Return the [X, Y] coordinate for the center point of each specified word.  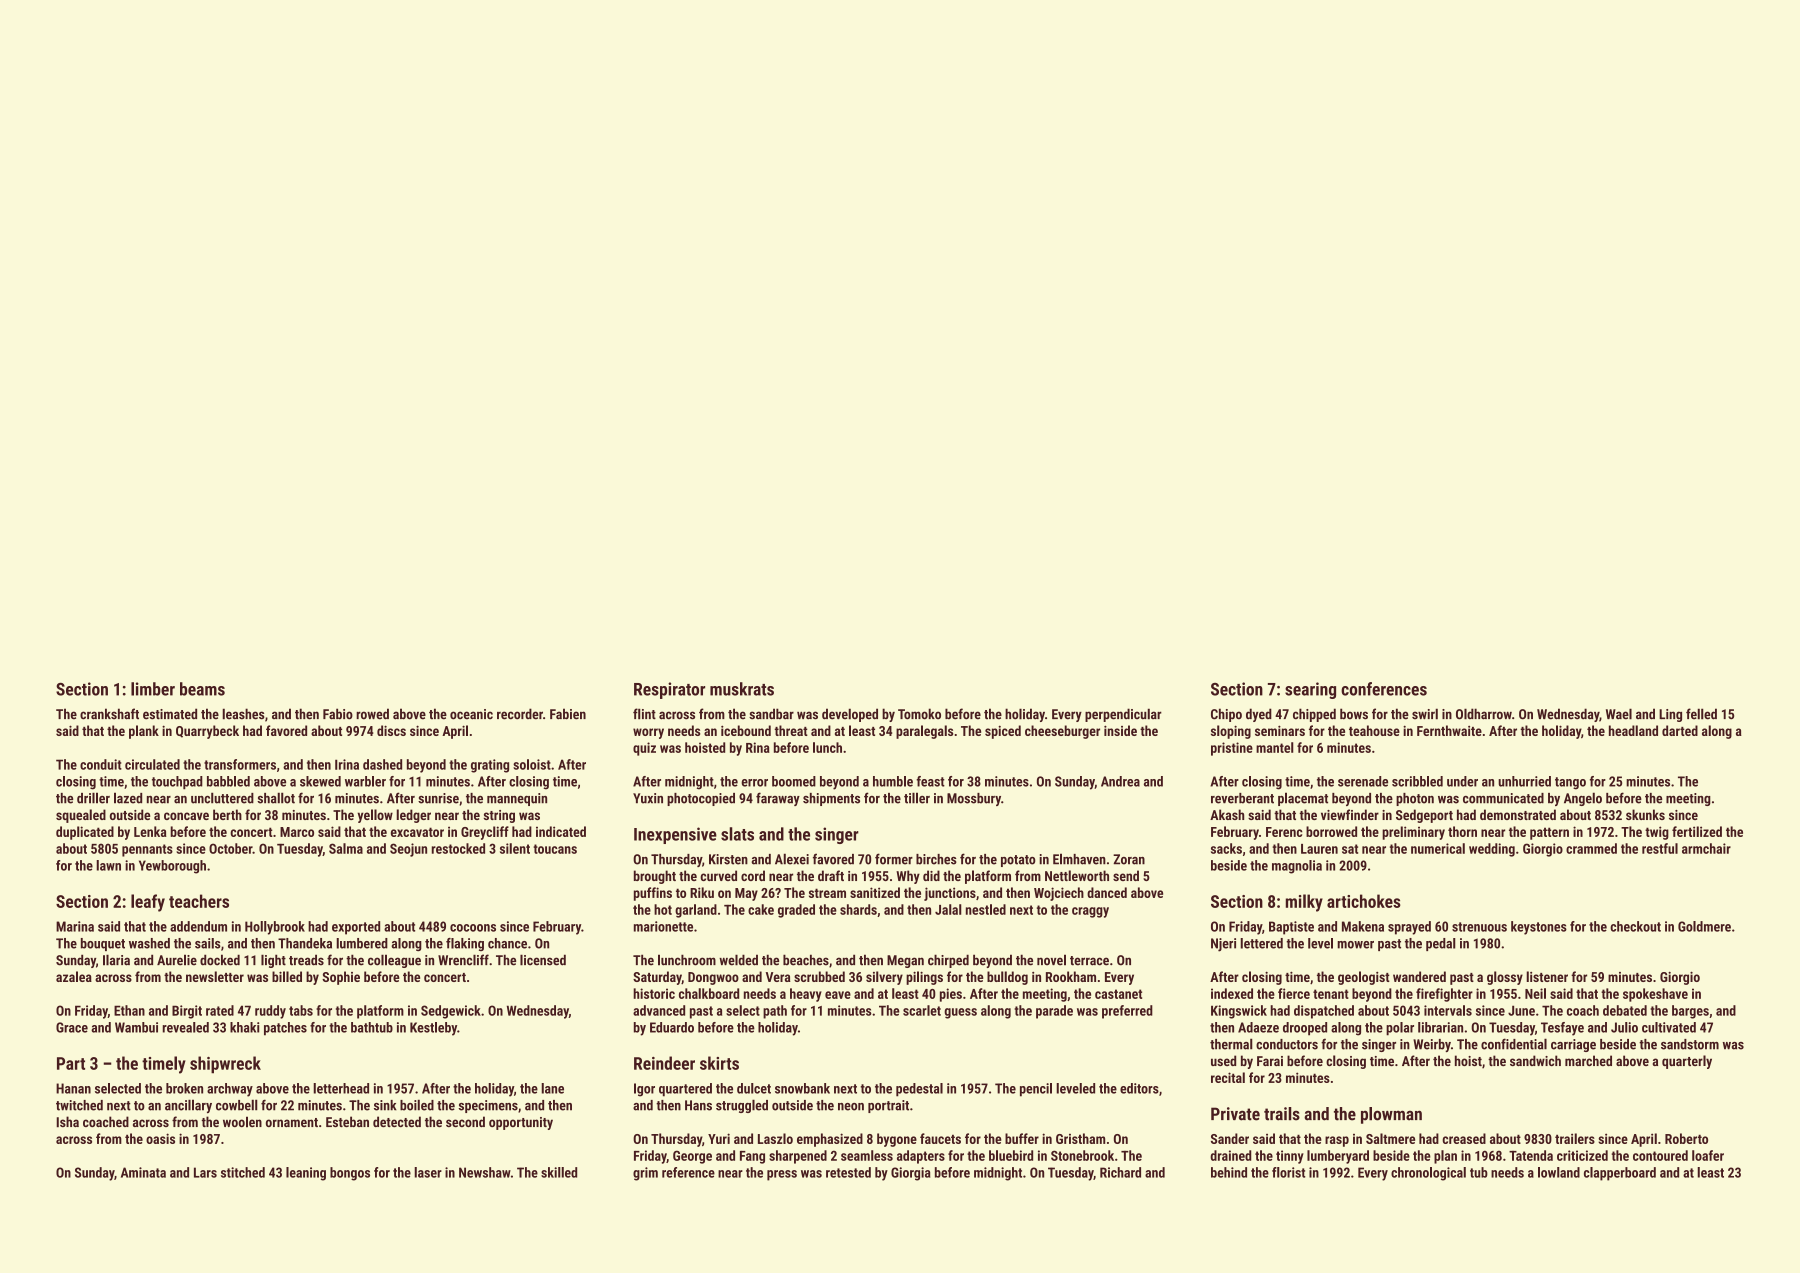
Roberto [1686, 1138]
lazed [128, 798]
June [1521, 1010]
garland [696, 911]
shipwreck [225, 1065]
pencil [1036, 1090]
